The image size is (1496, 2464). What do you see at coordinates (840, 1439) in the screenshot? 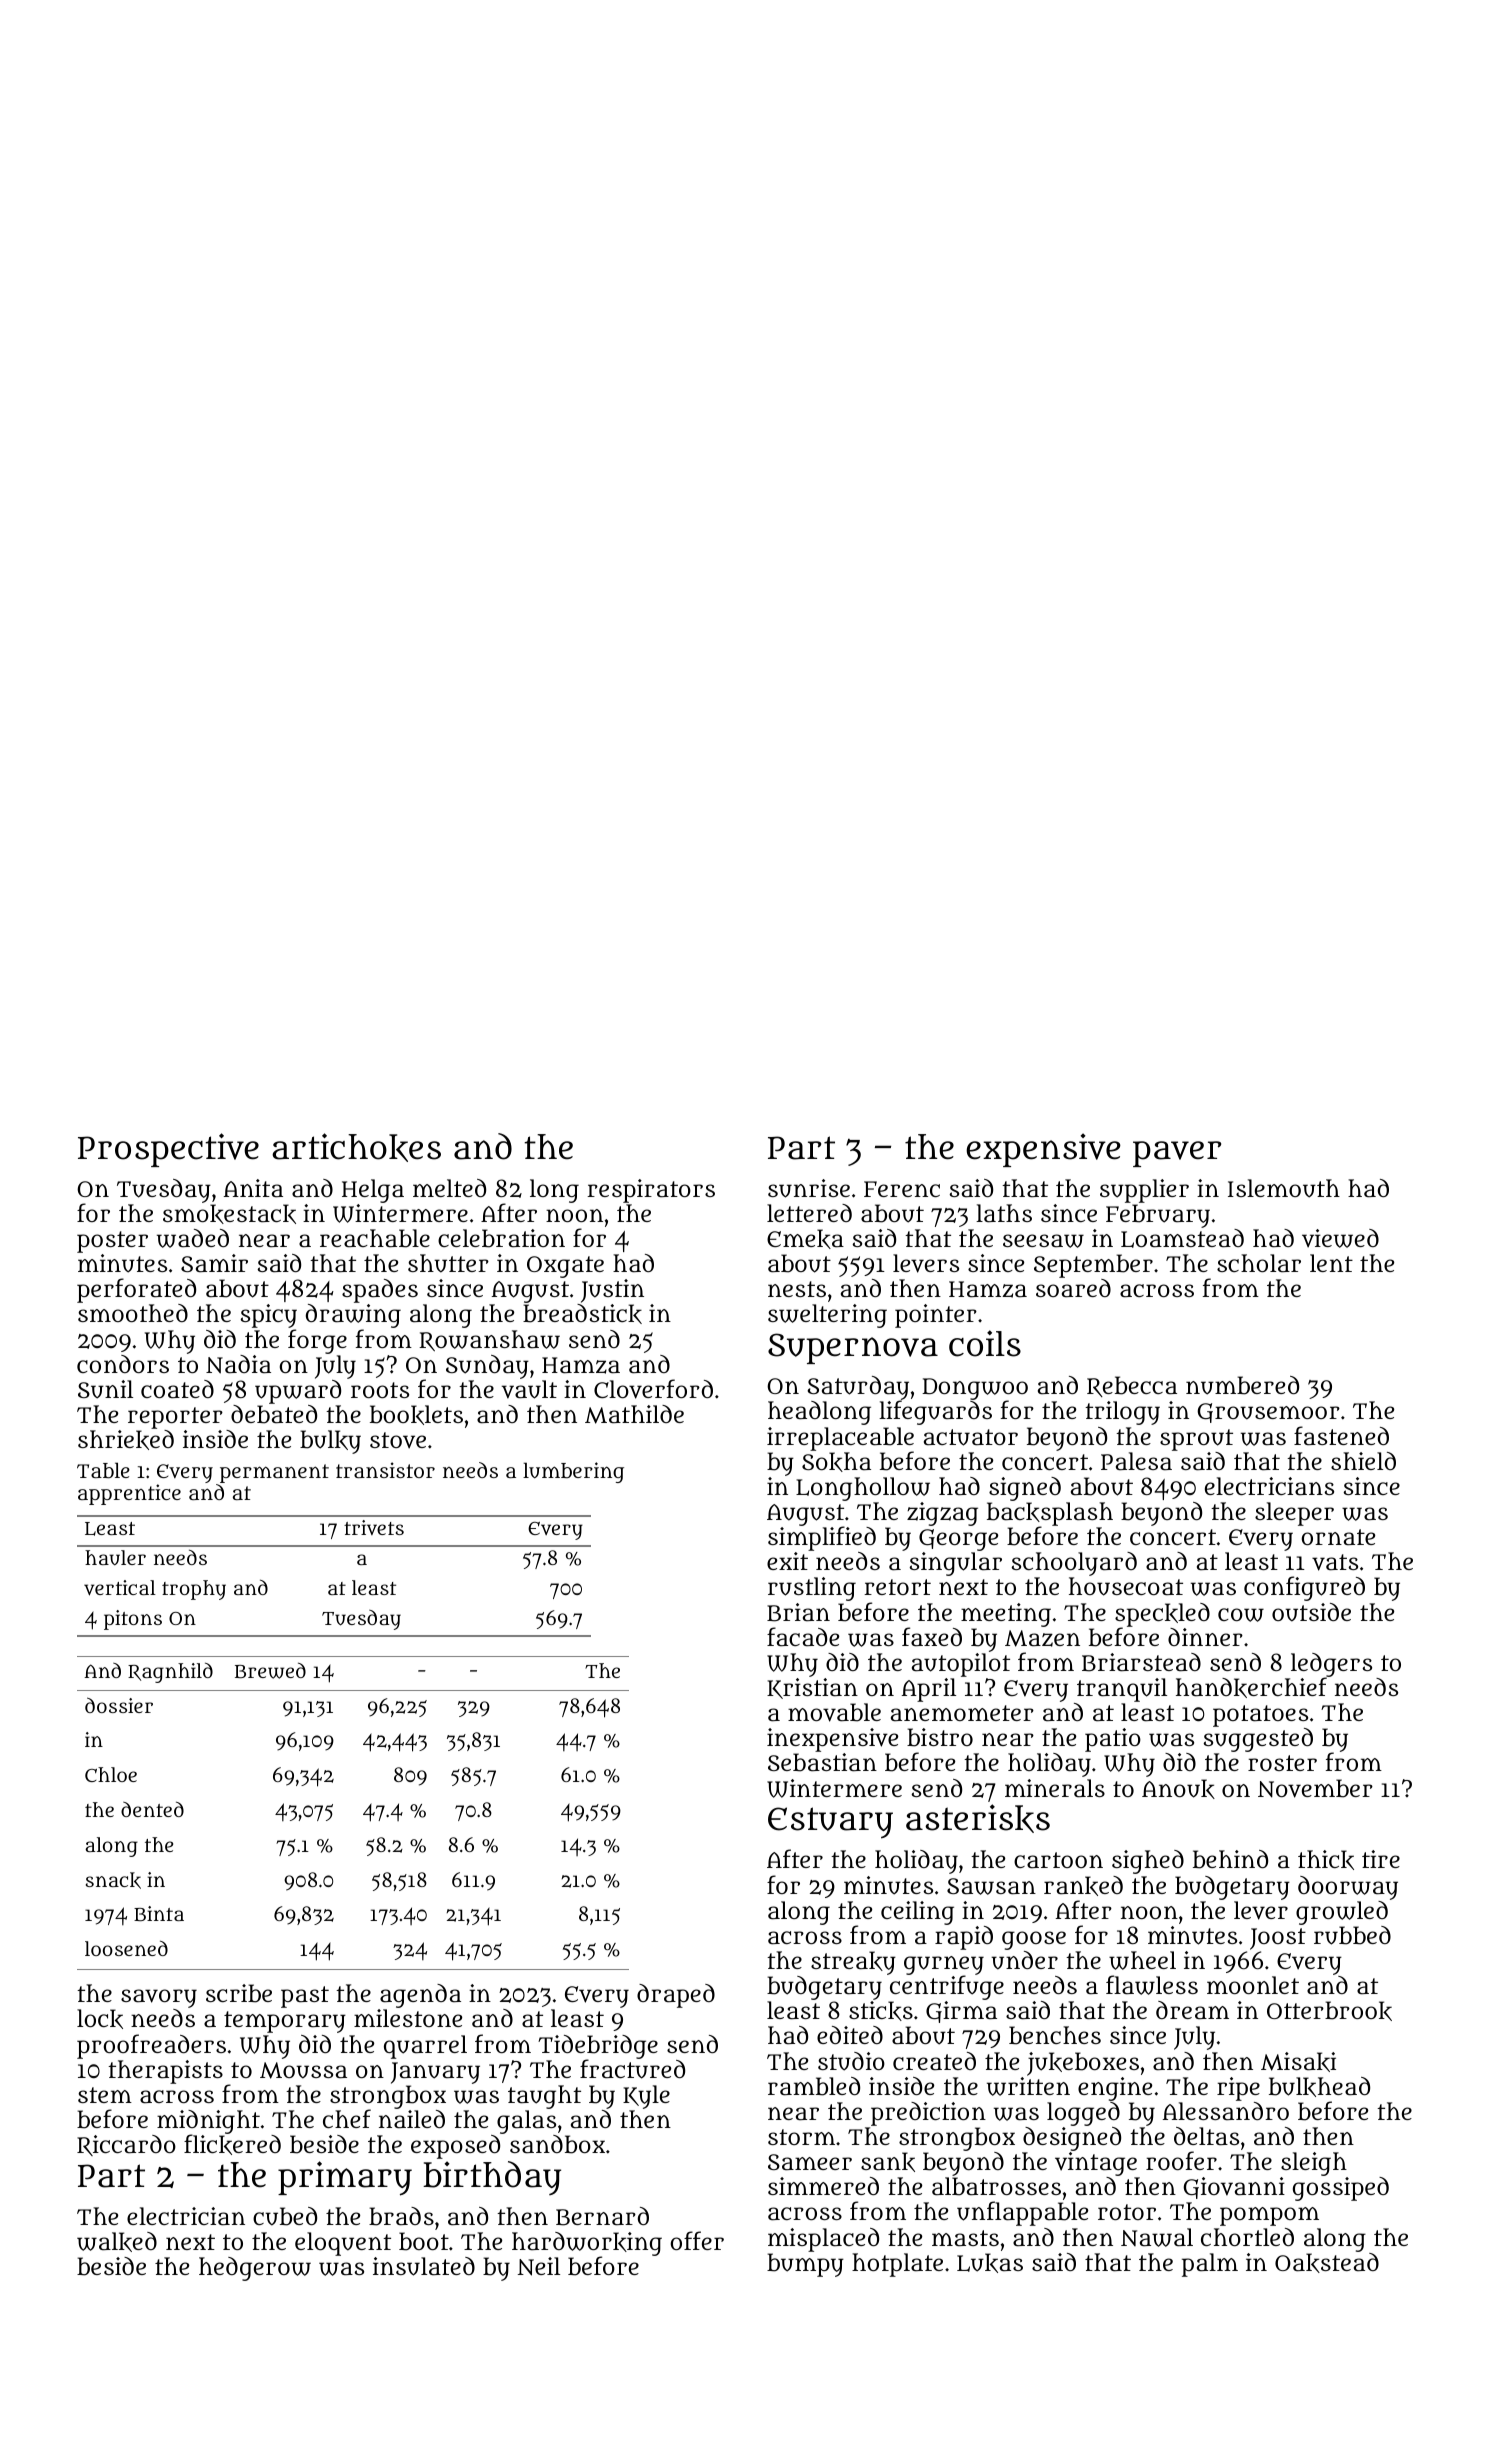
I see `irreplaceable` at bounding box center [840, 1439].
